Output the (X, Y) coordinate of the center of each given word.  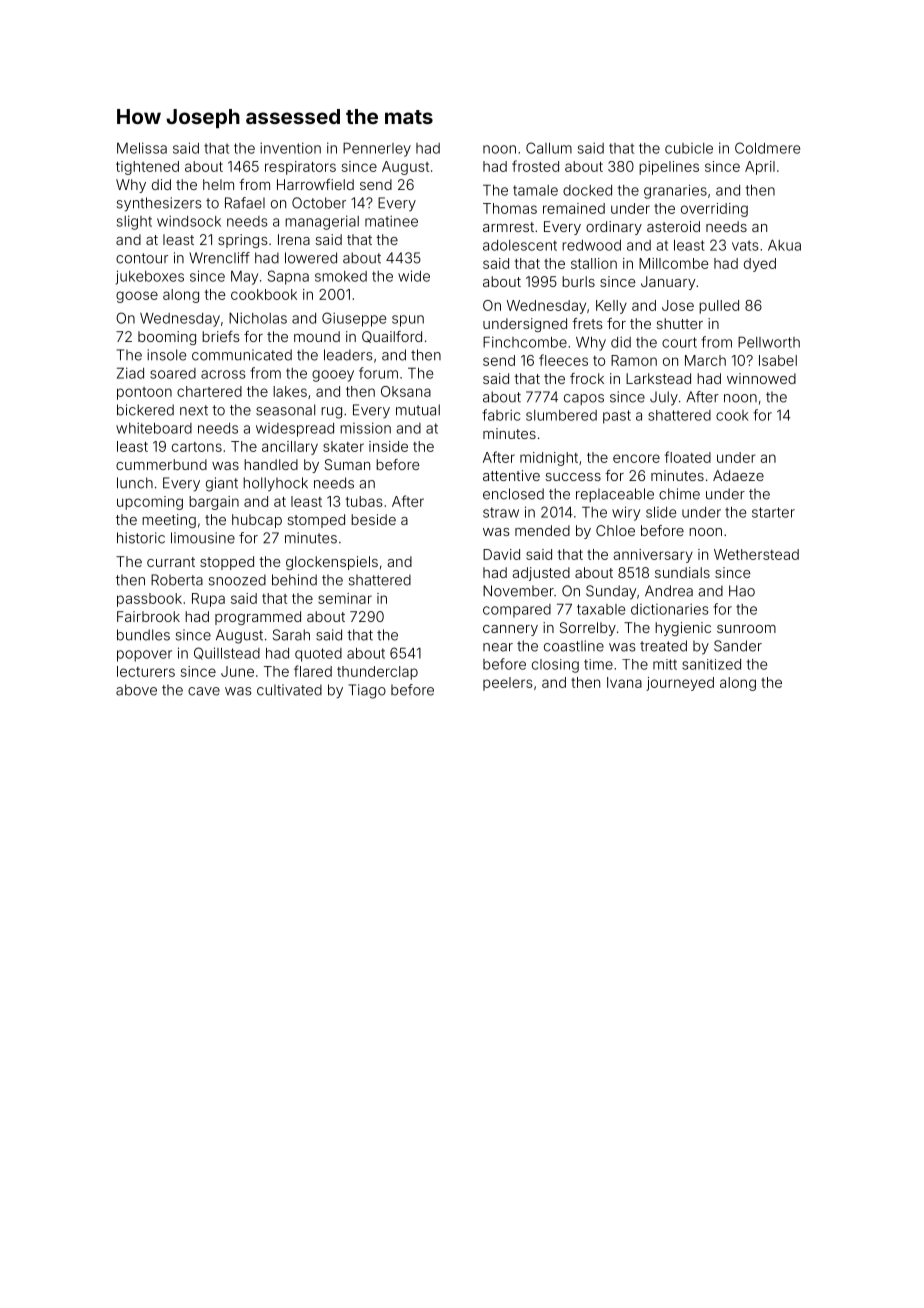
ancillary (290, 448)
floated (688, 457)
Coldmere (767, 148)
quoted (318, 655)
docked (587, 190)
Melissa (142, 148)
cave (204, 691)
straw (501, 512)
